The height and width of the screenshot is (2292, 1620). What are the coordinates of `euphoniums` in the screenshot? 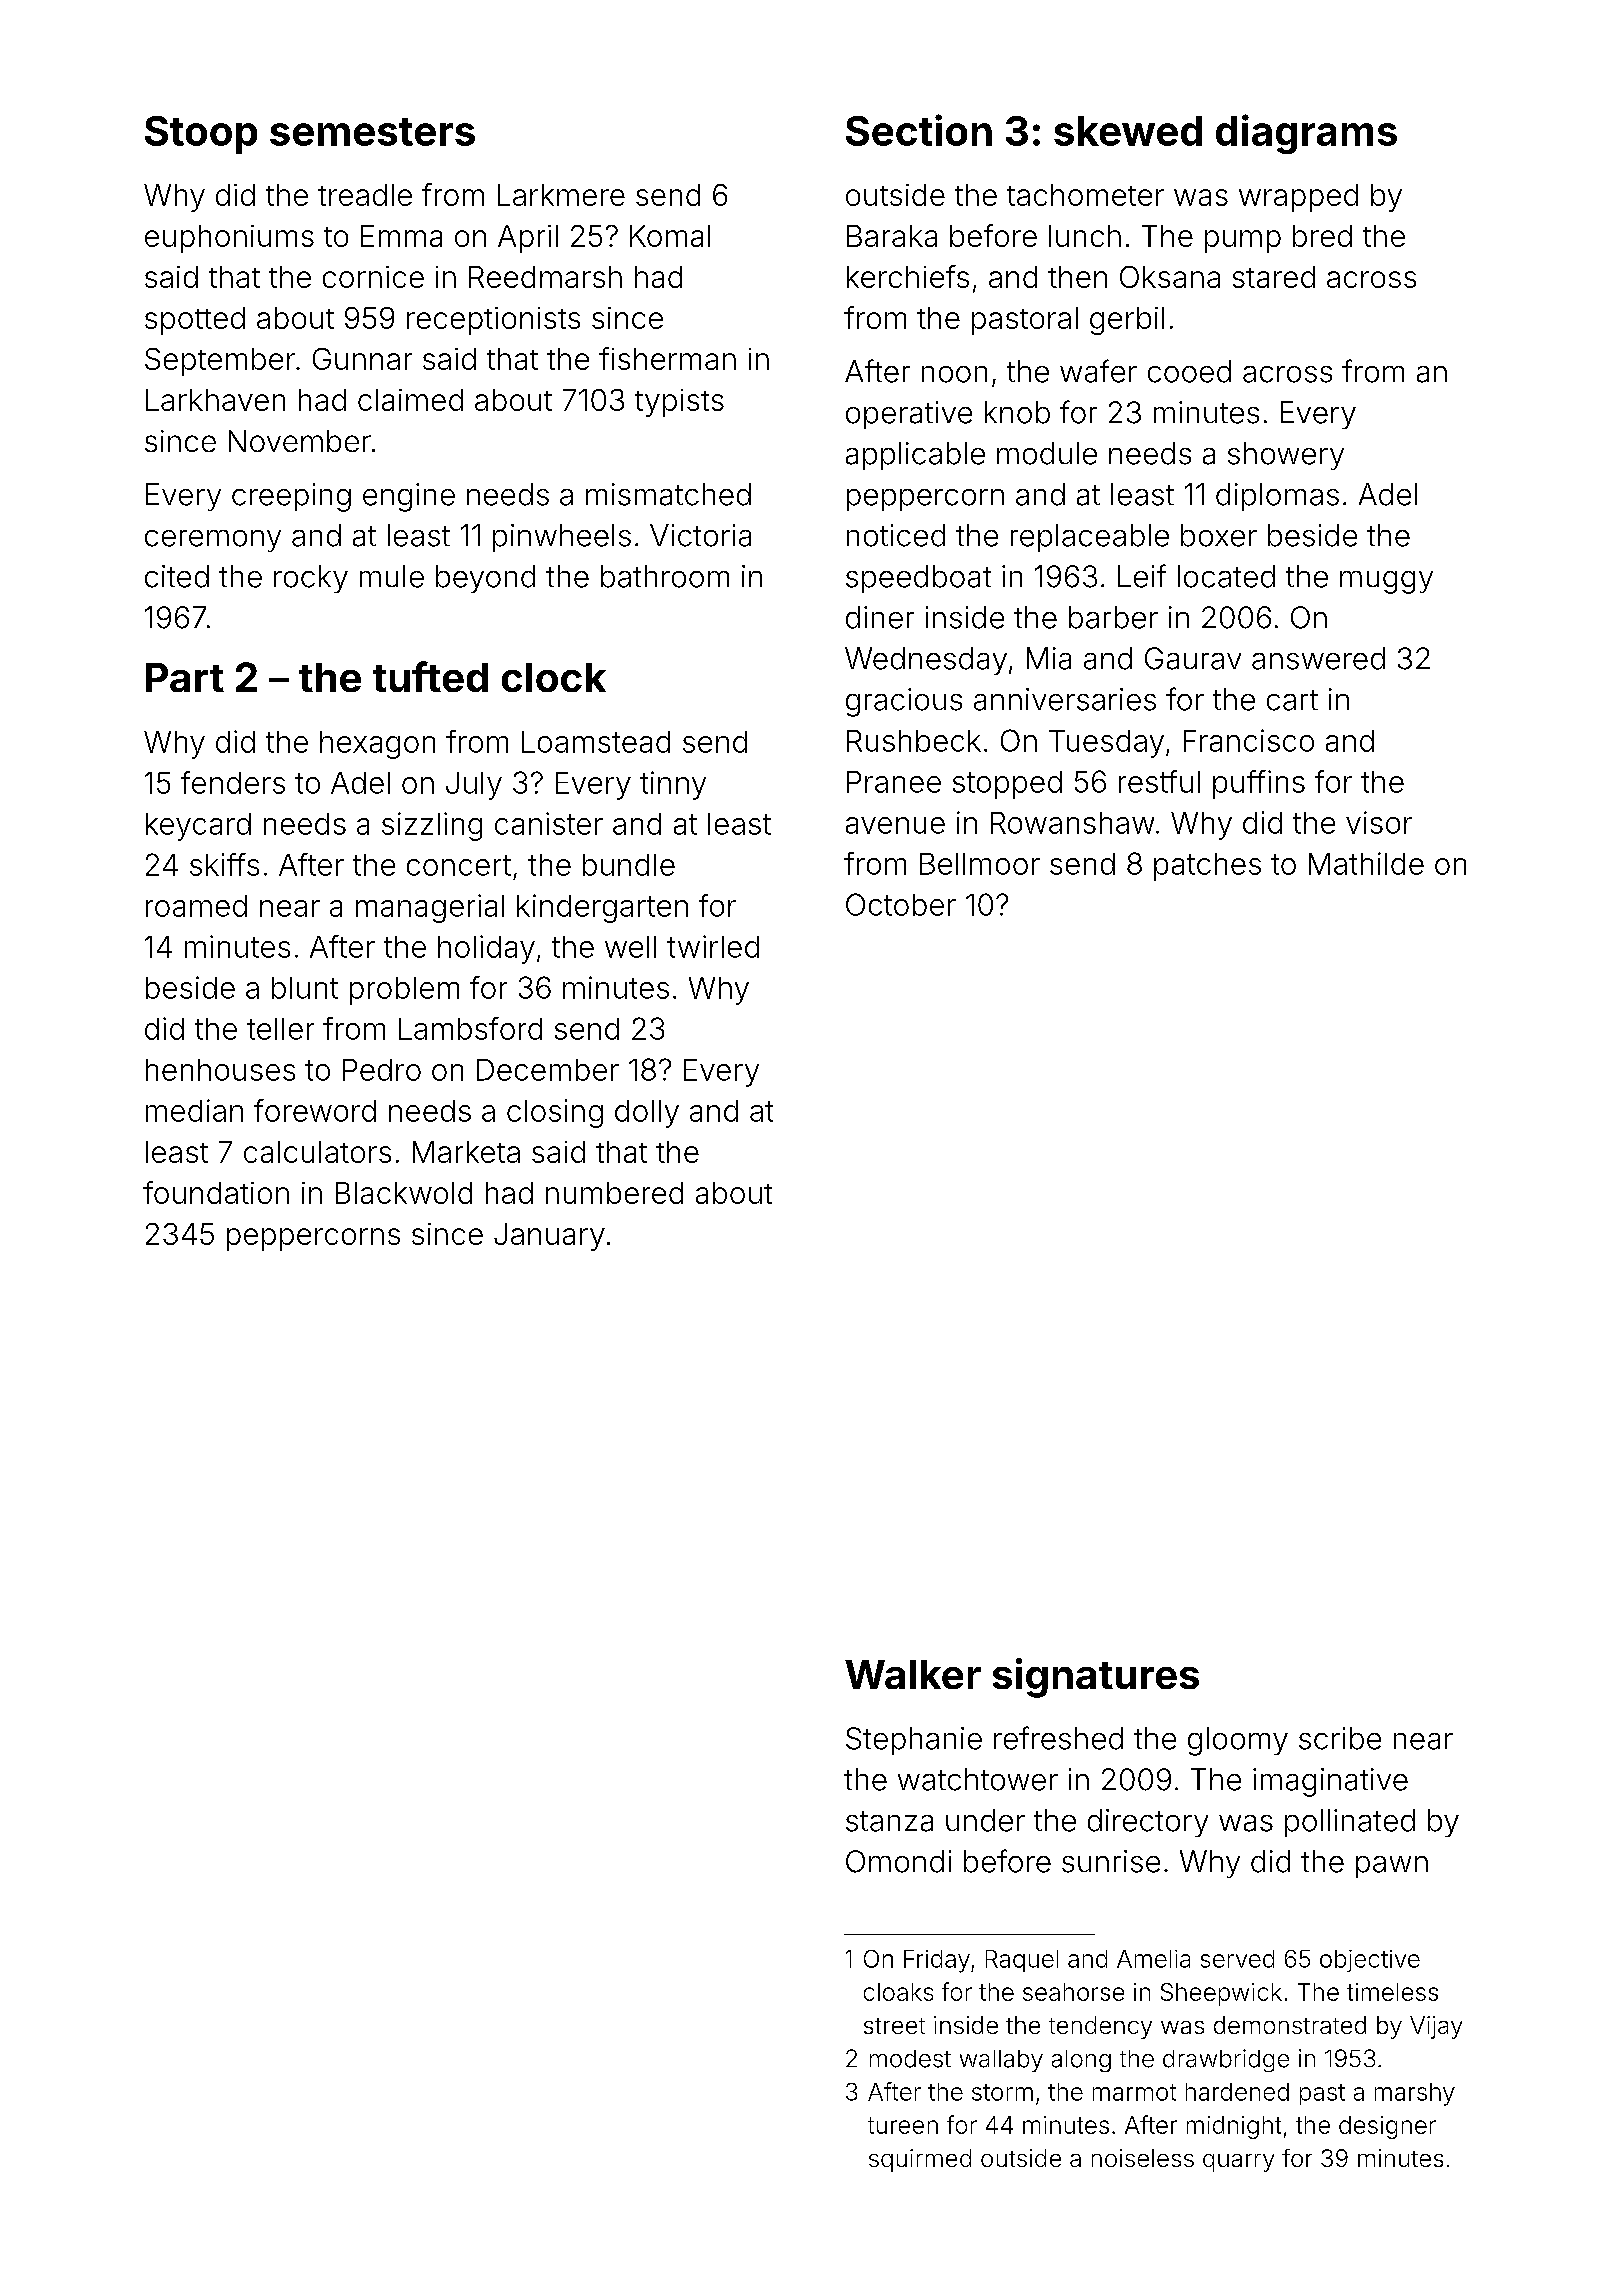 It's located at (229, 239).
